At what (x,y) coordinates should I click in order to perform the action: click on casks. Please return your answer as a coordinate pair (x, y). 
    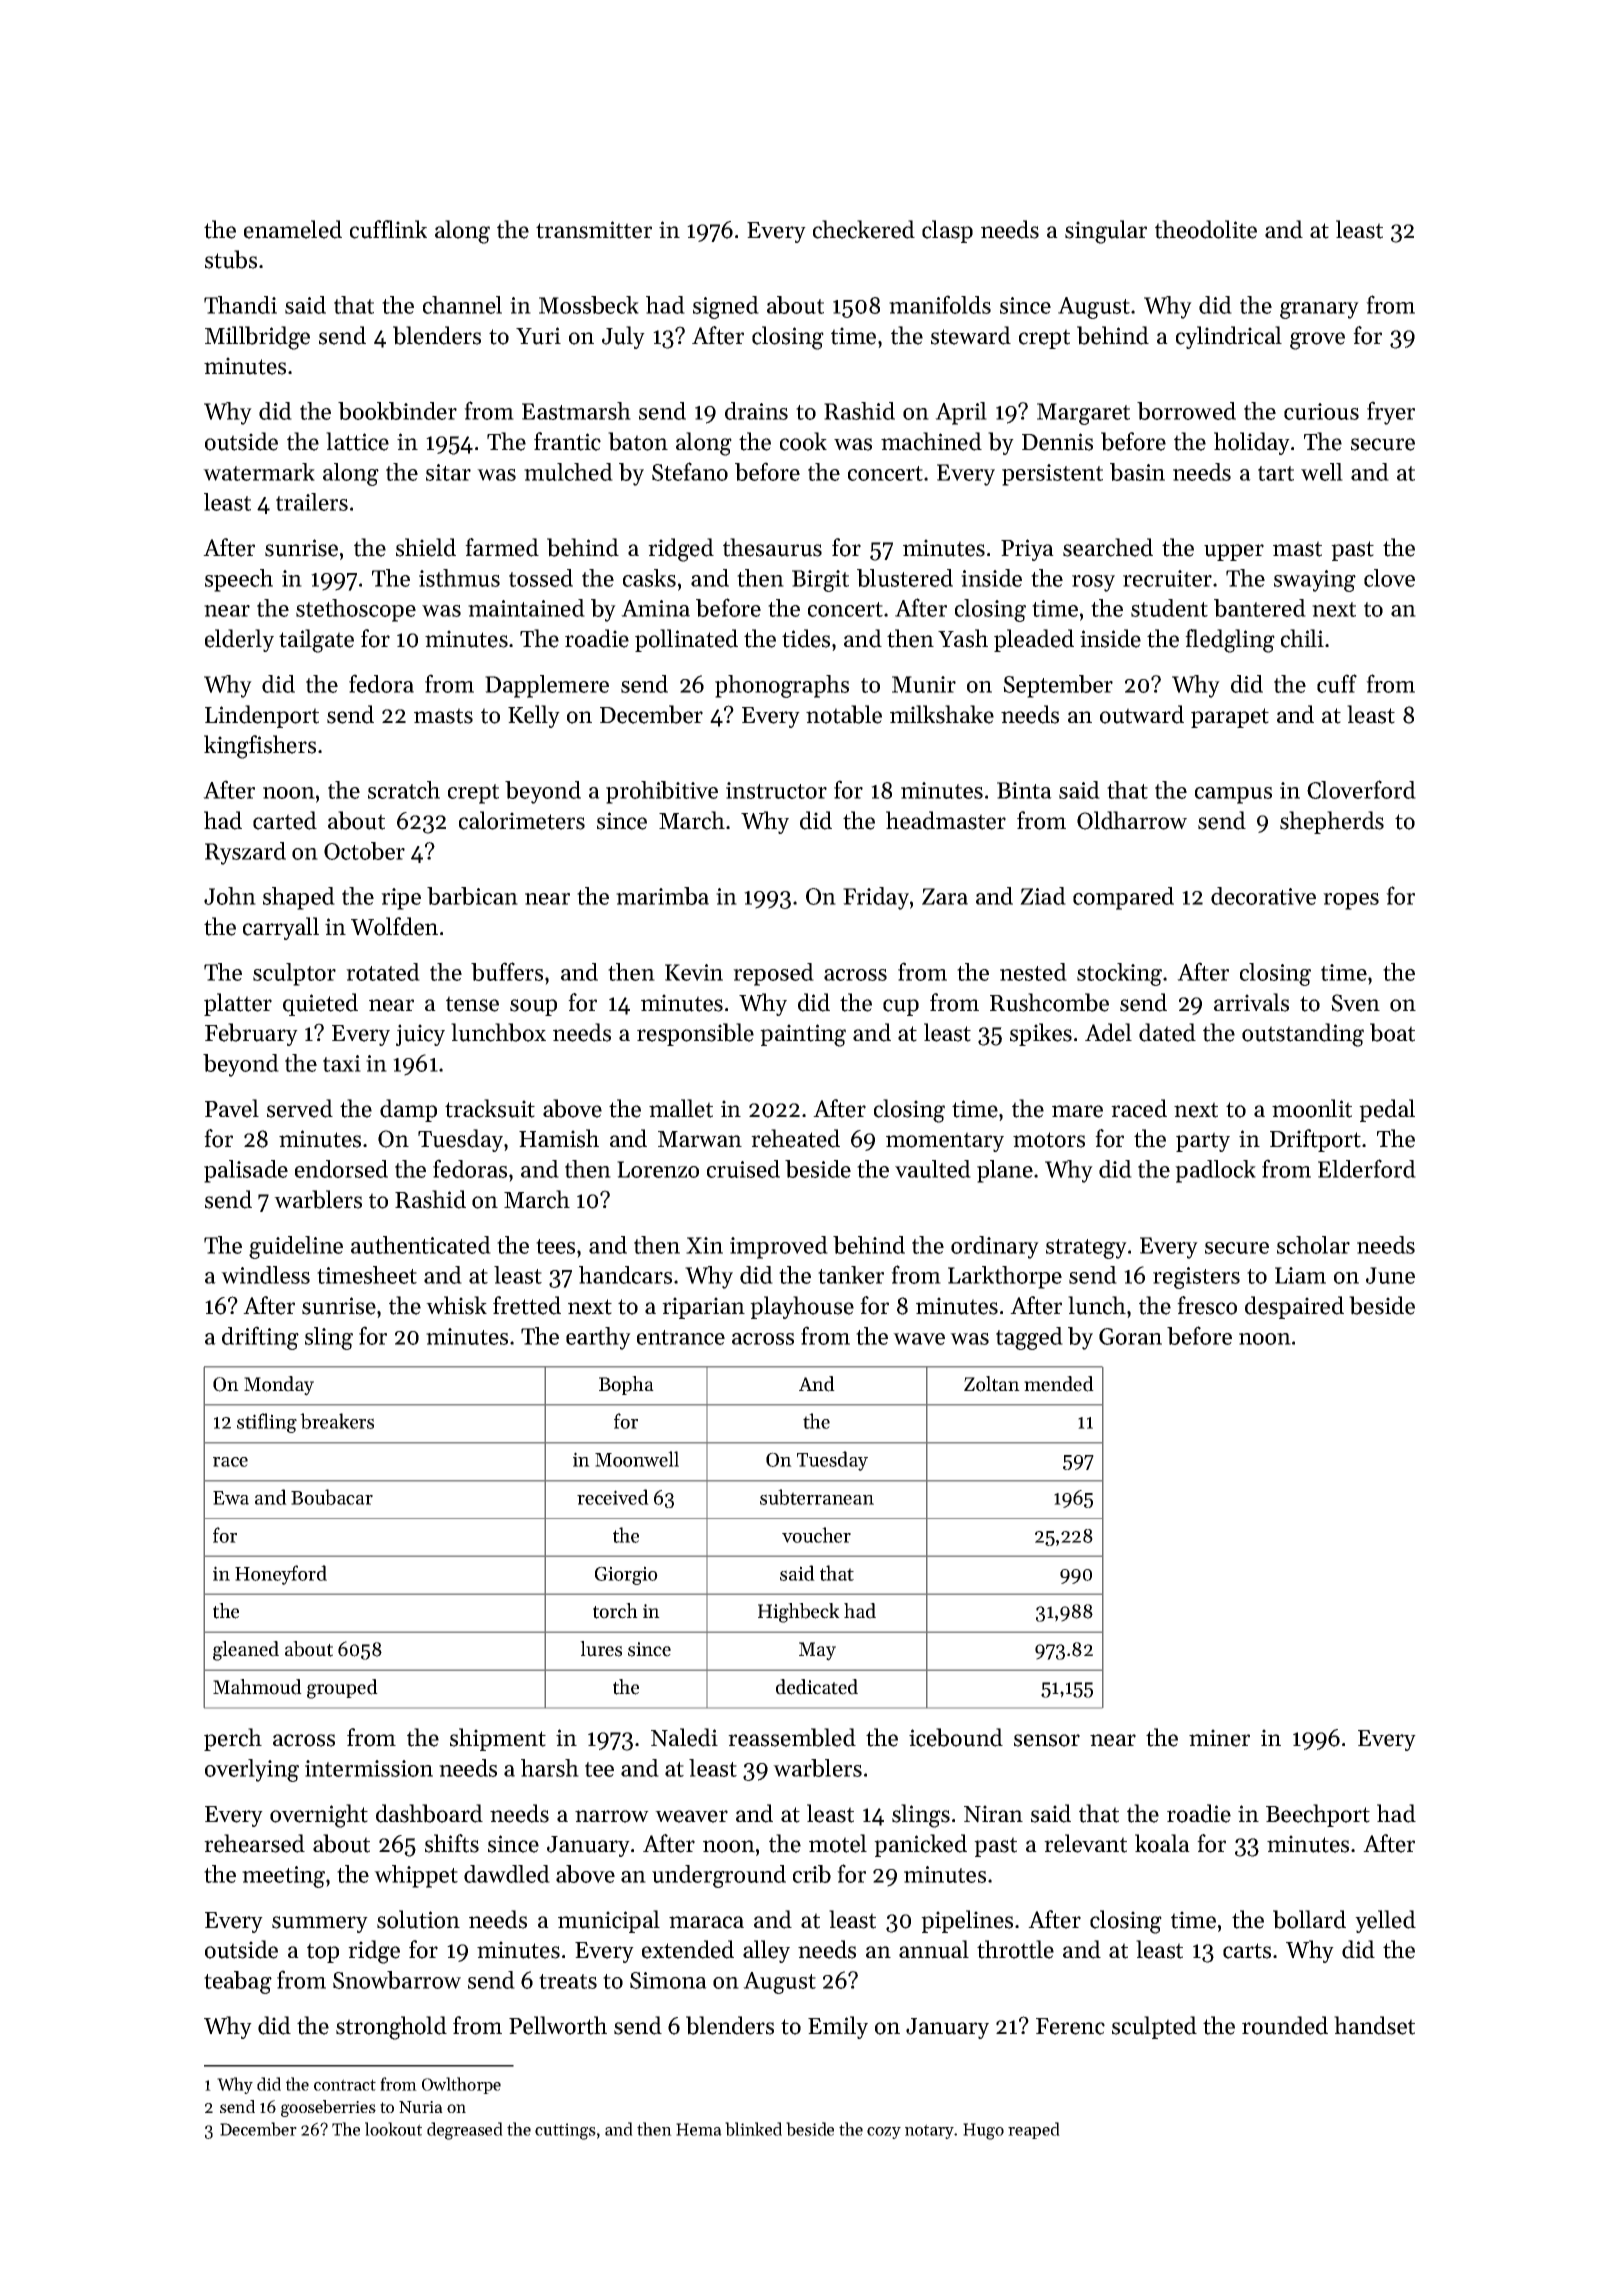
    Looking at the image, I should click on (649, 578).
